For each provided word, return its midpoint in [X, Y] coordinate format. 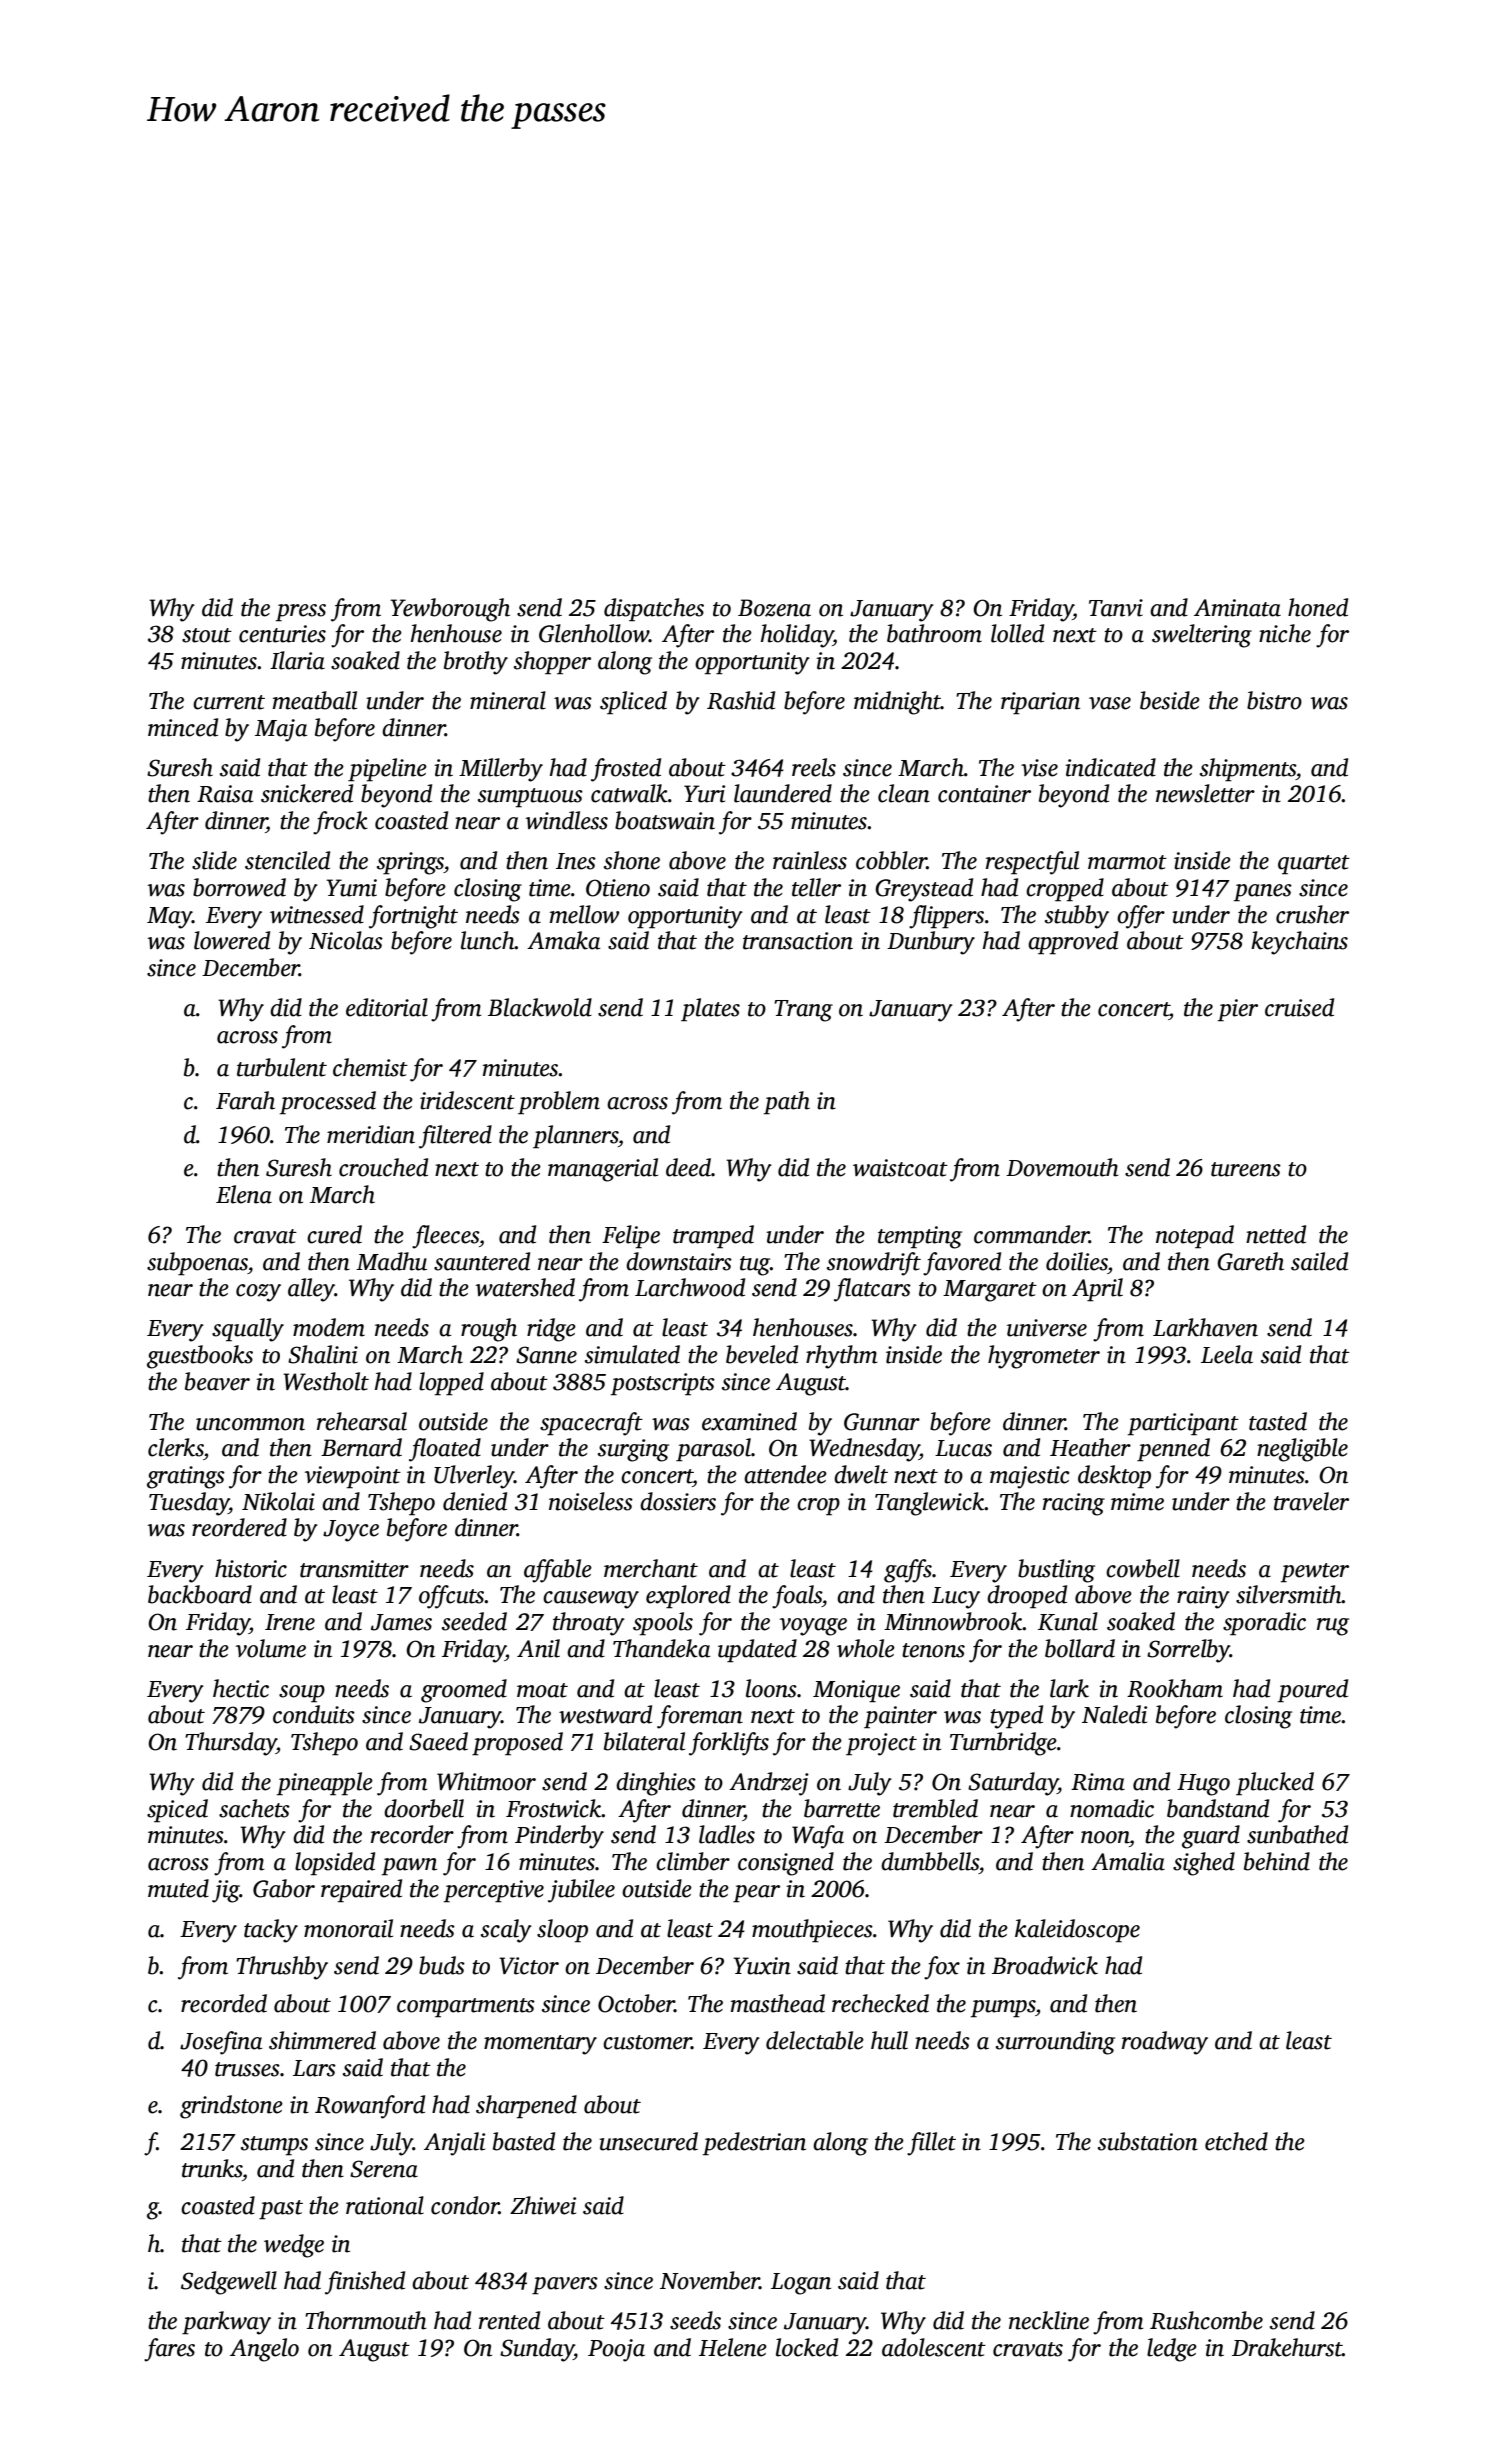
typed [1016, 1717]
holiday [797, 636]
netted [1276, 1234]
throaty [589, 1624]
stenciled [287, 860]
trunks [212, 2168]
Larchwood [690, 1287]
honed [1318, 607]
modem [329, 1327]
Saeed [438, 1741]
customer [647, 2042]
